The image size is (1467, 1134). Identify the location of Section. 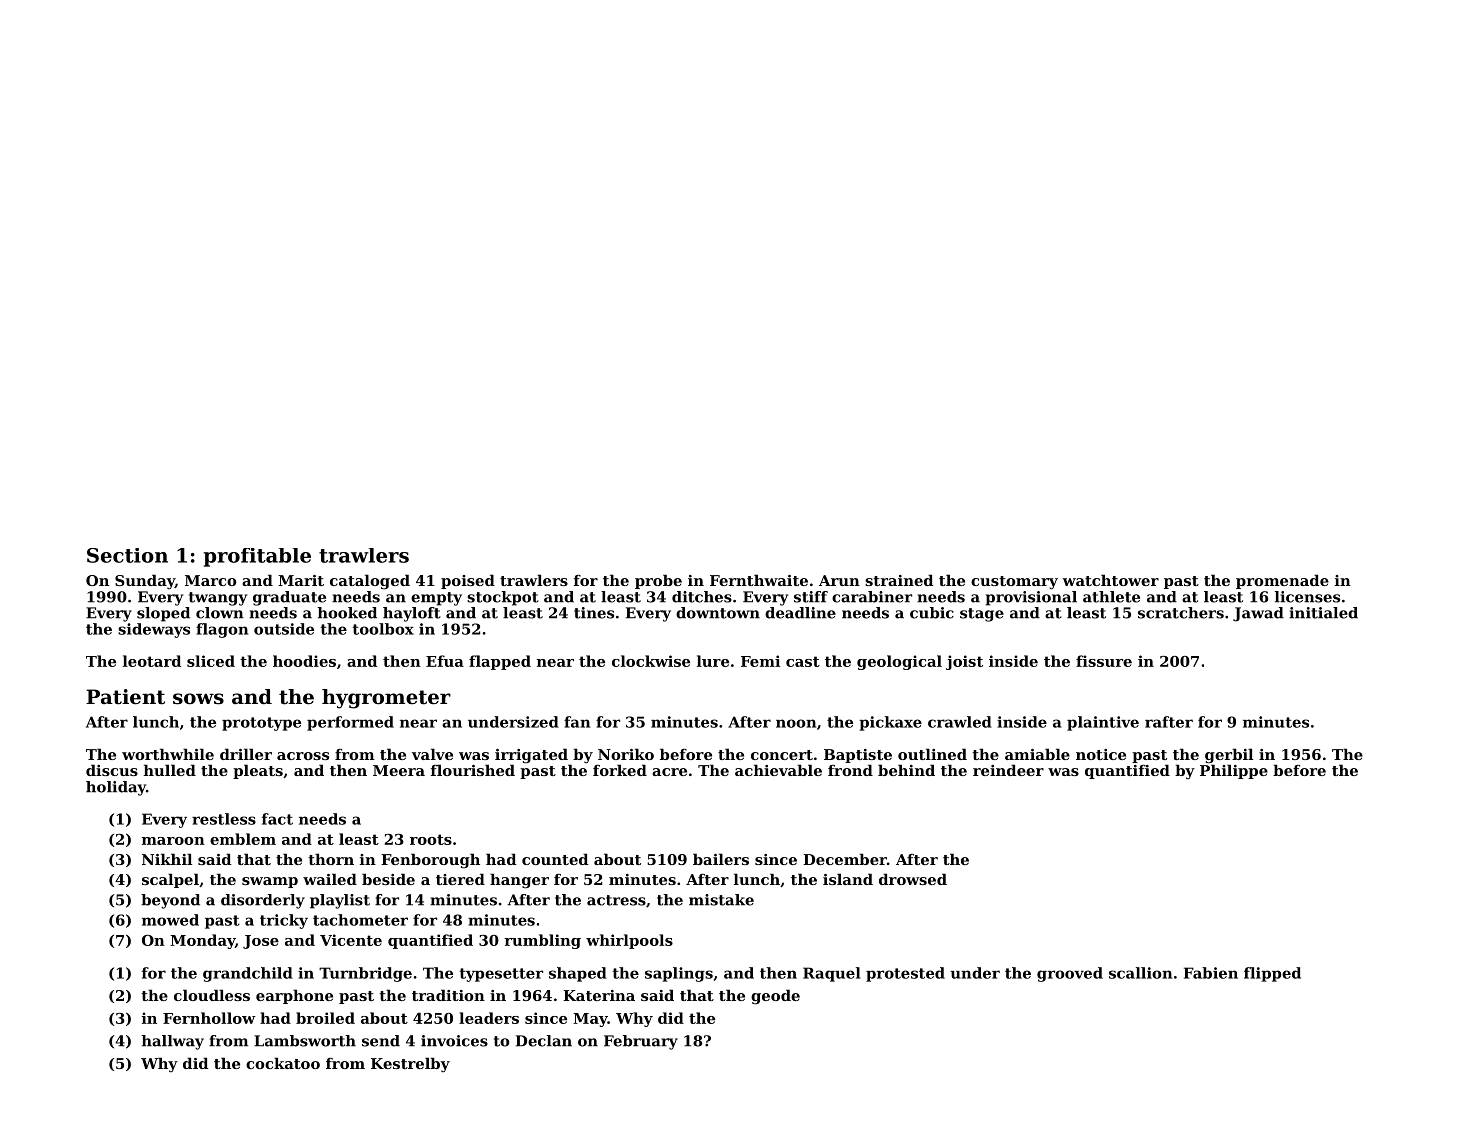
(127, 555).
